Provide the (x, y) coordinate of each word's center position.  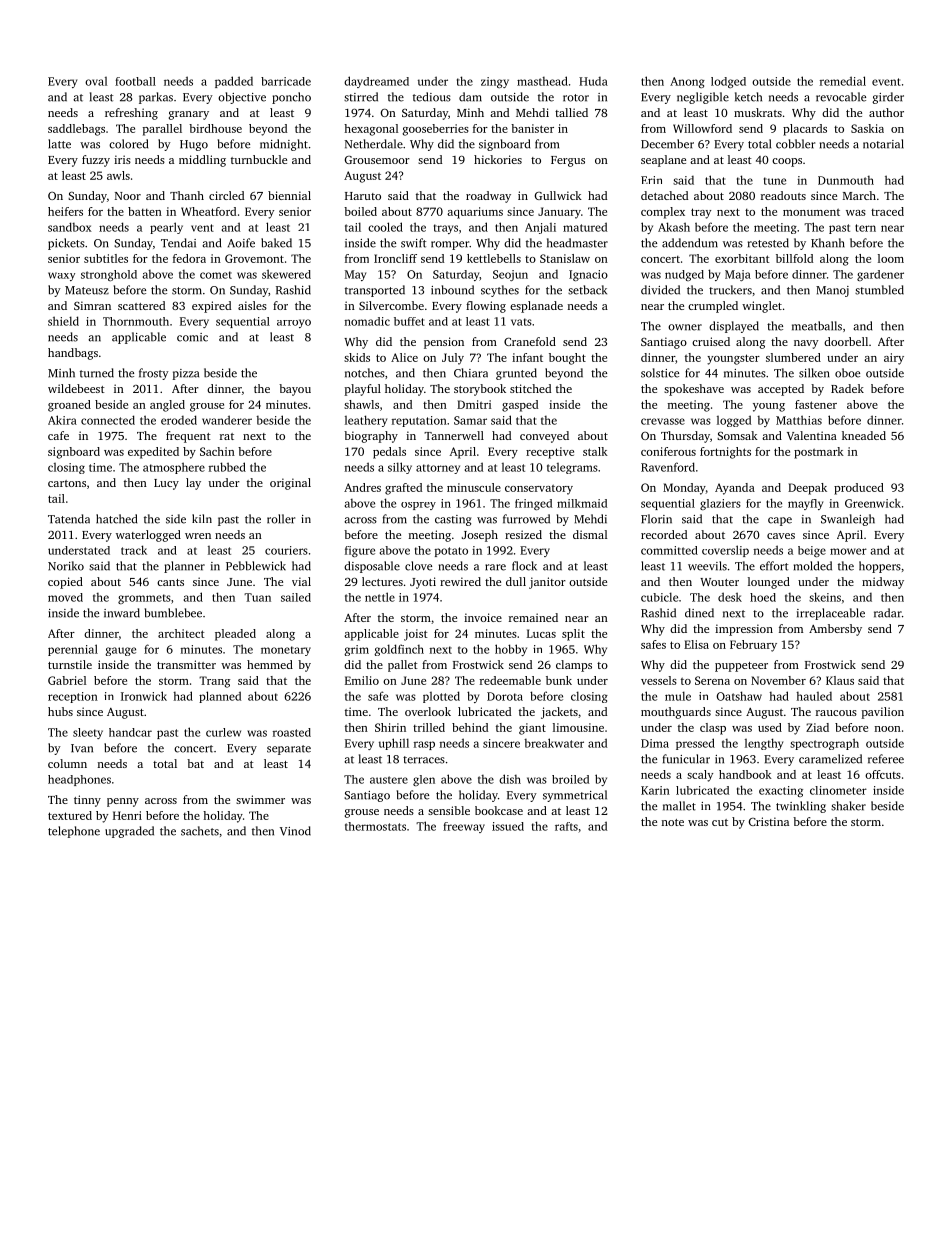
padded (234, 82)
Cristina (769, 821)
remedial (843, 81)
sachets (200, 831)
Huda (593, 81)
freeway (464, 827)
